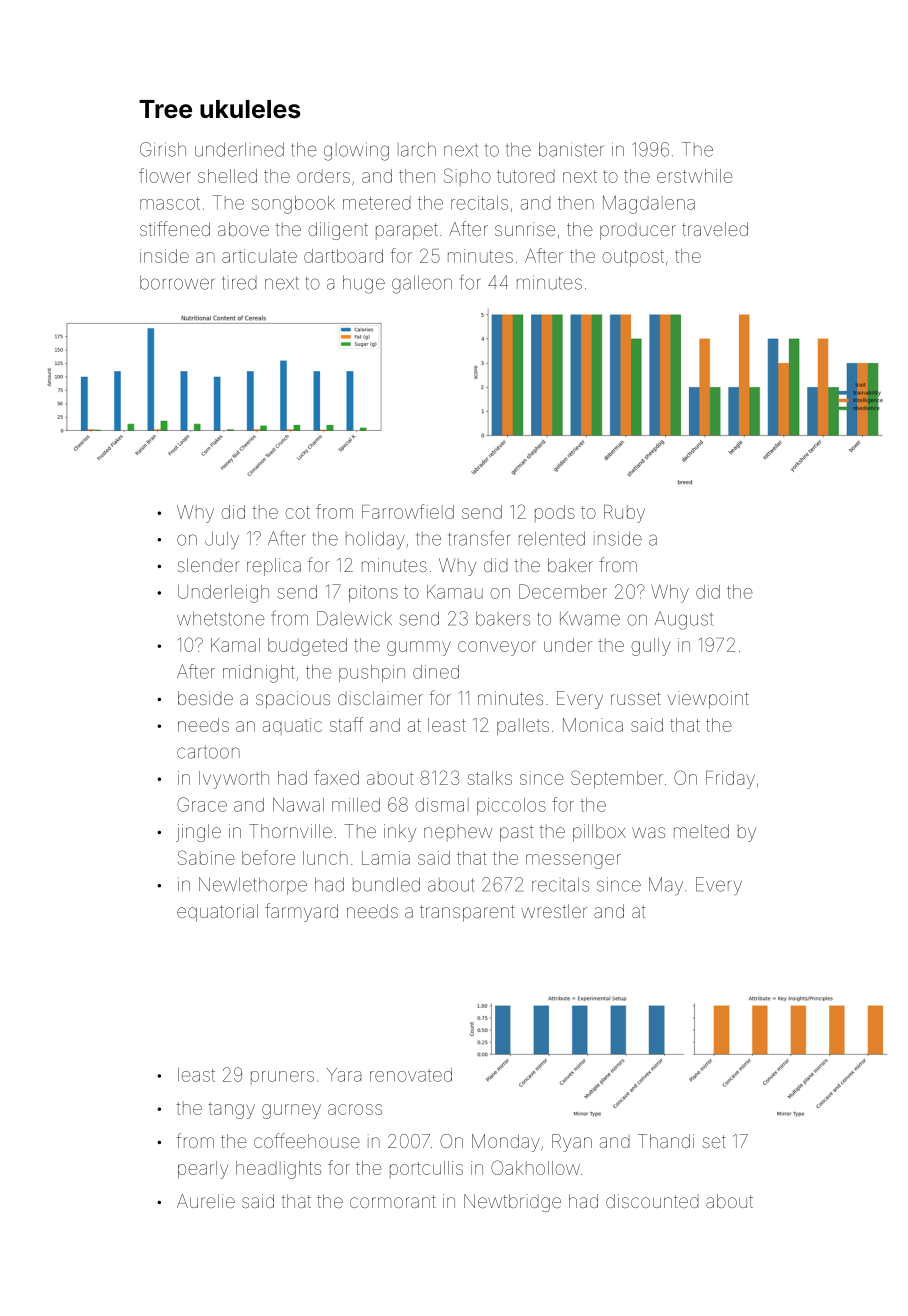 This document has height=1316, width=908. Describe the element at coordinates (666, 1141) in the document. I see `Thandi` at that location.
